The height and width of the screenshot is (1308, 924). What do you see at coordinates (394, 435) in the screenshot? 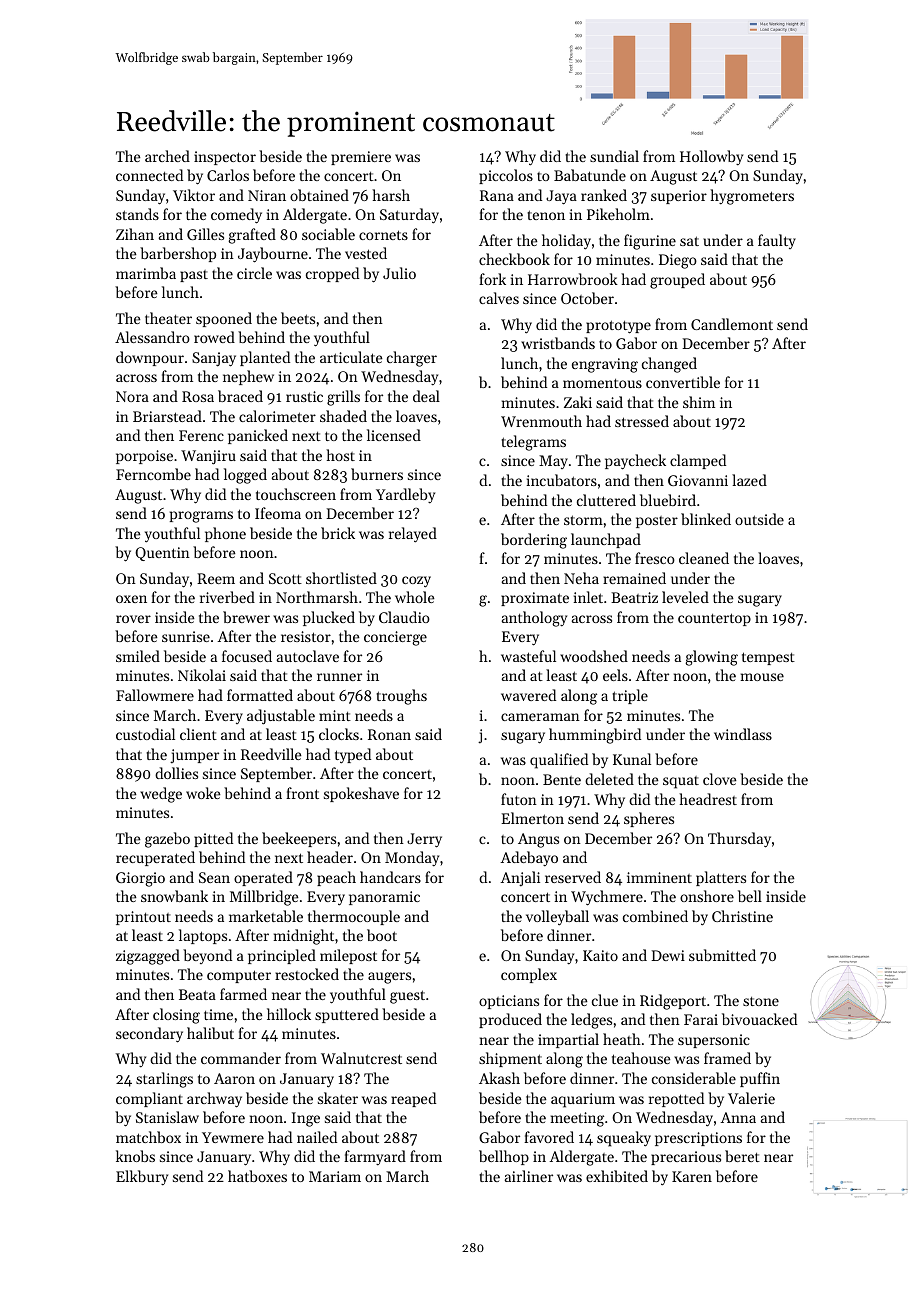
I see `licensed` at bounding box center [394, 435].
